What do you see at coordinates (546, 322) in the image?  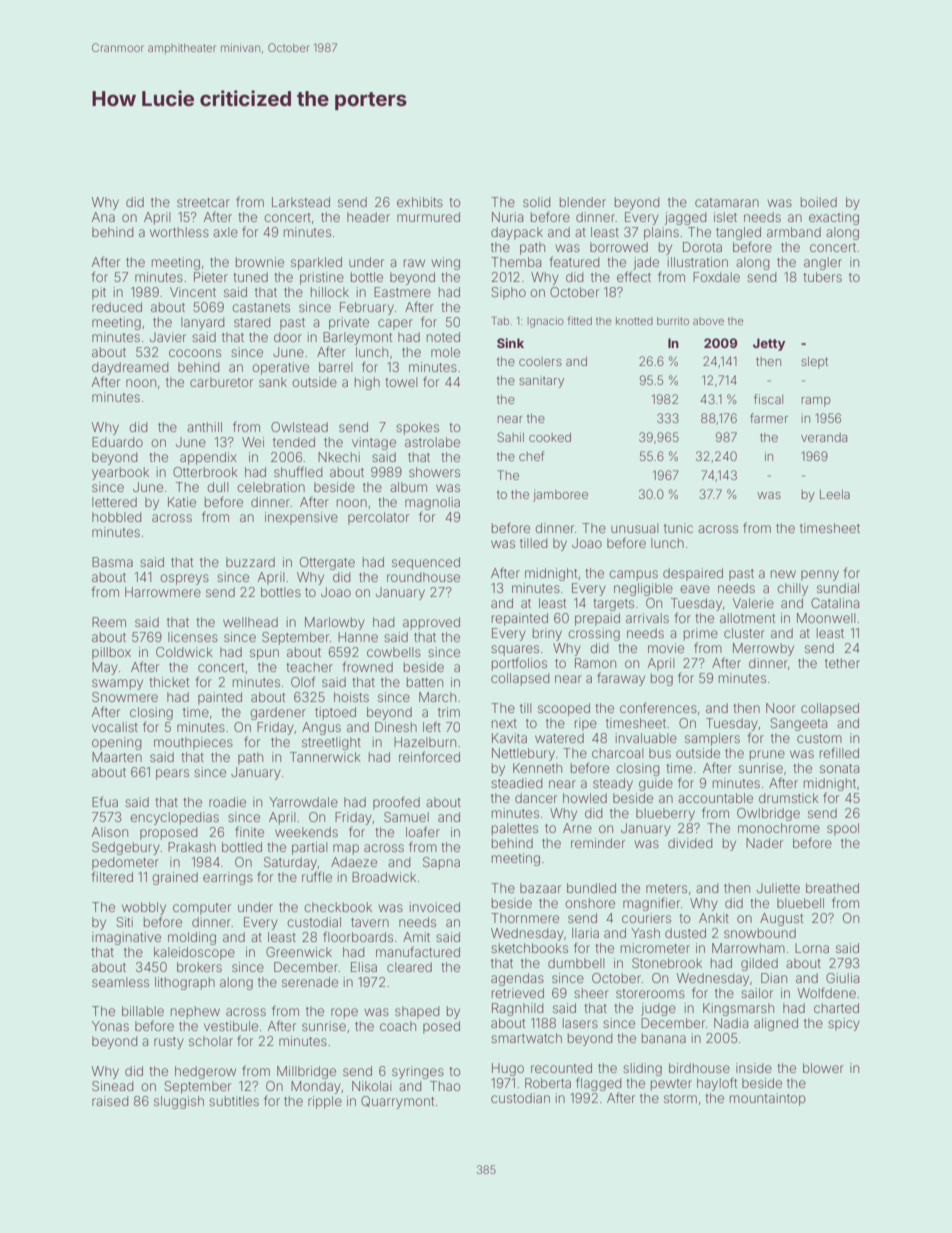 I see `Ignacio` at bounding box center [546, 322].
